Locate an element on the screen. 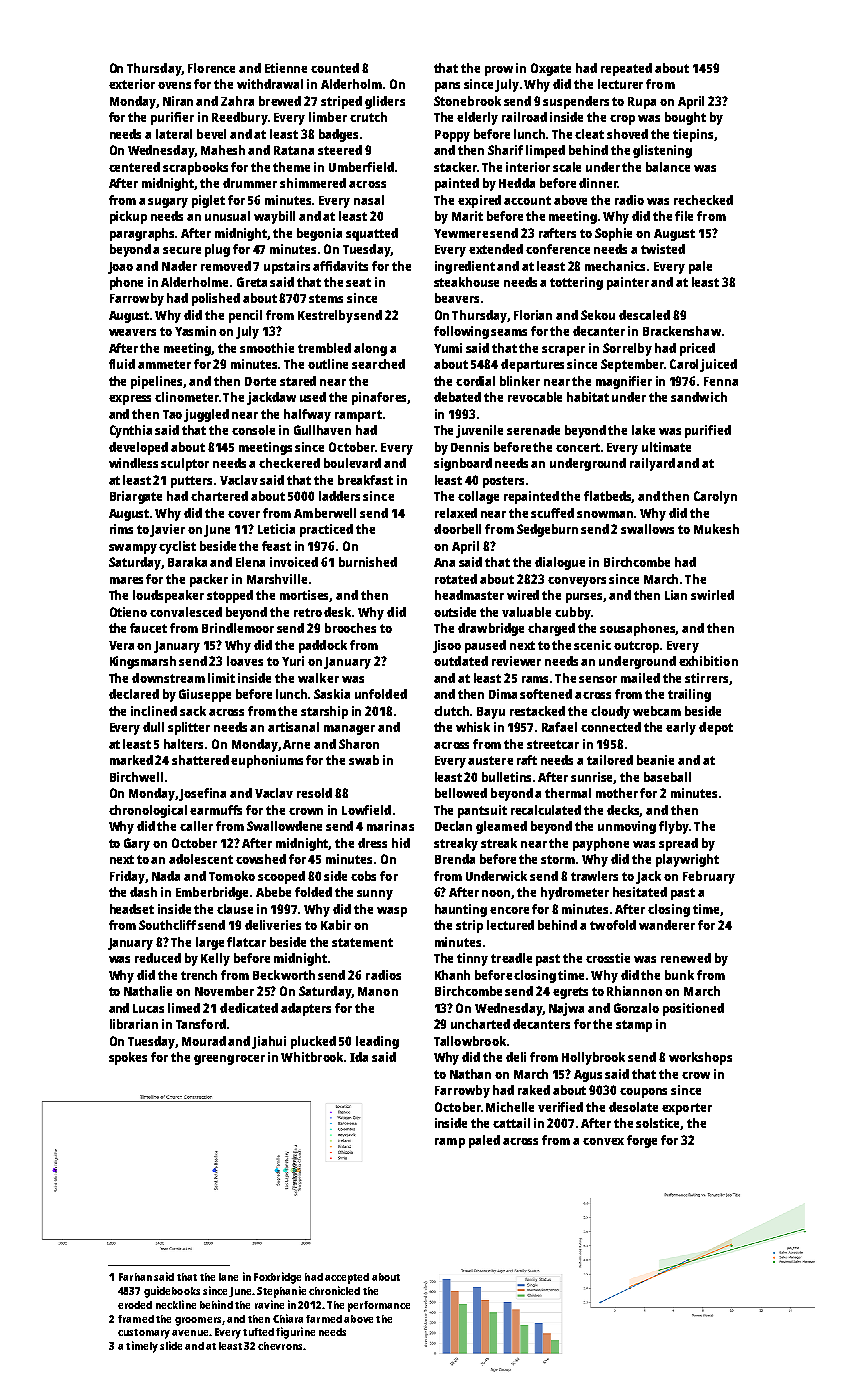 This screenshot has height=1400, width=849. Farhan is located at coordinates (135, 1277).
